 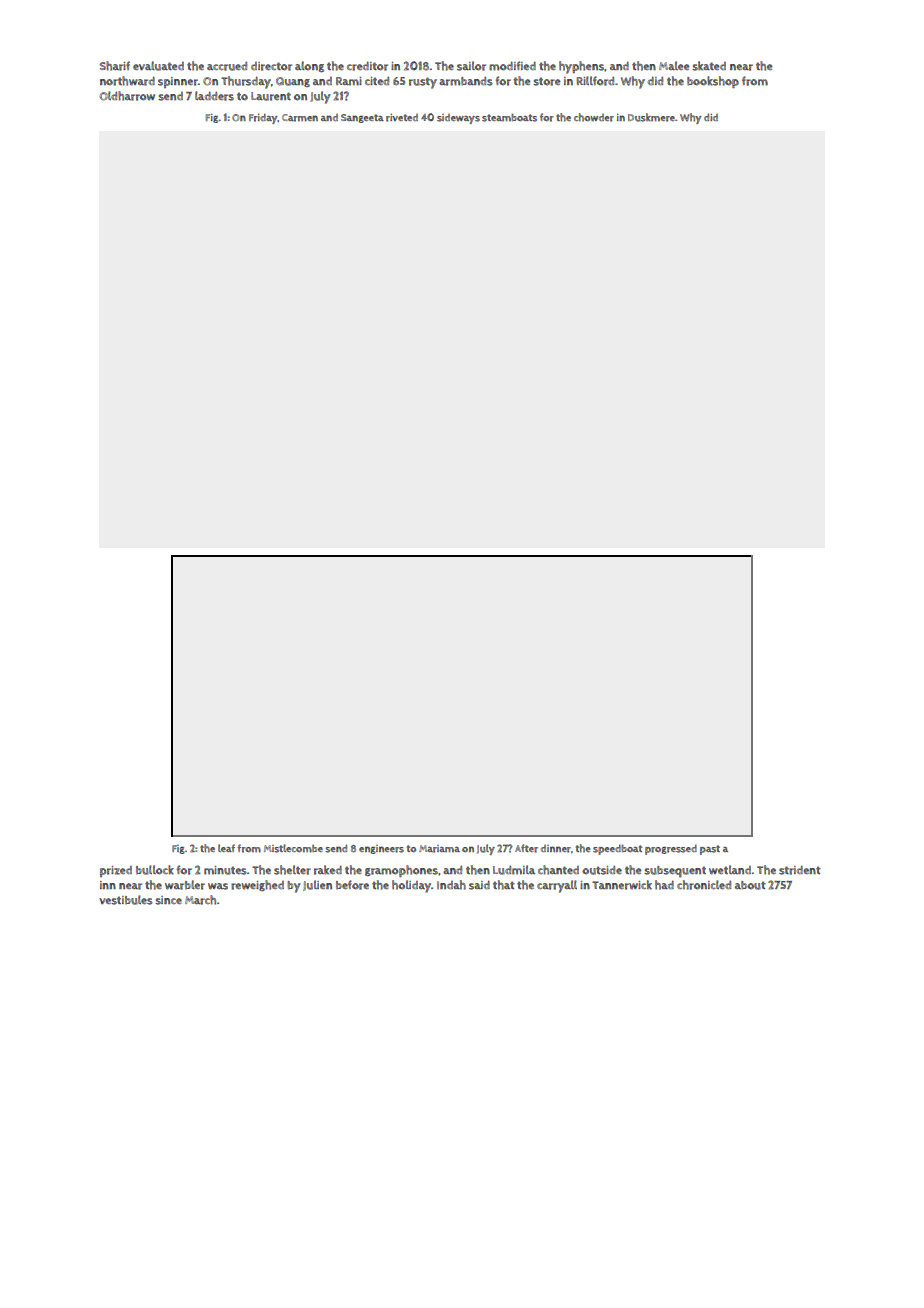 What do you see at coordinates (402, 118) in the screenshot?
I see `riveted` at bounding box center [402, 118].
